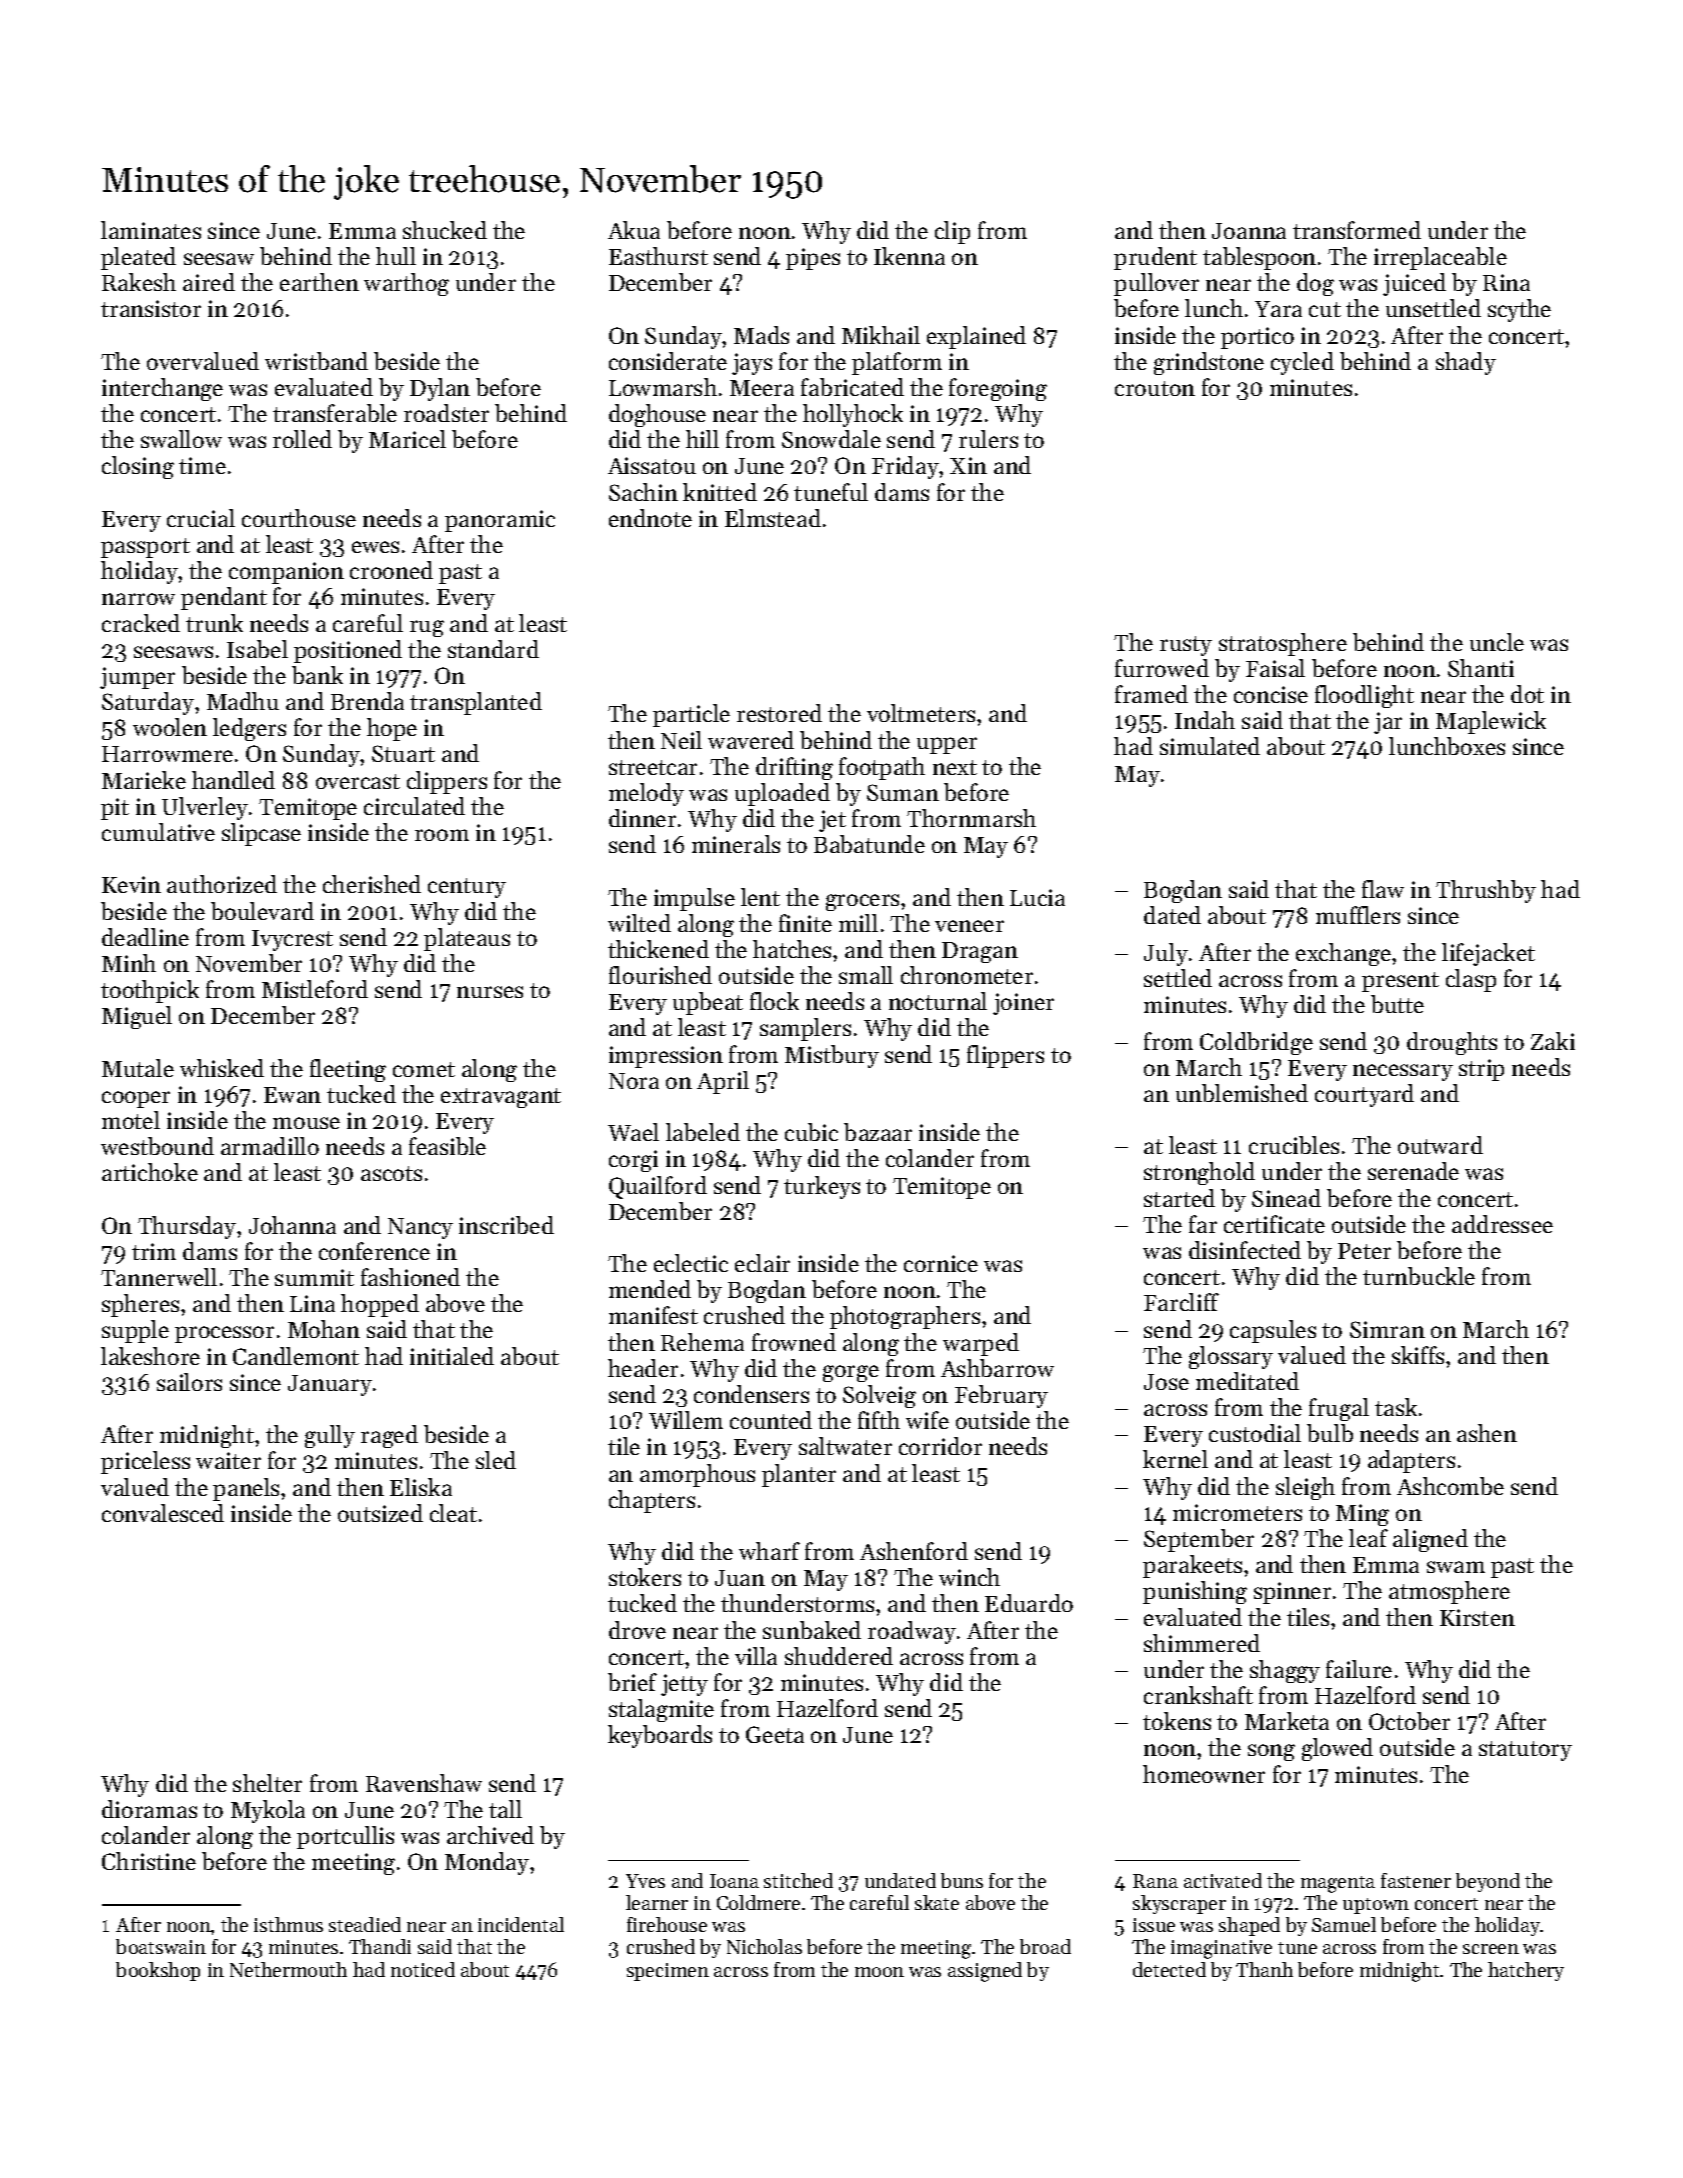 The image size is (1683, 2178). Describe the element at coordinates (632, 1682) in the image. I see `brief` at that location.
